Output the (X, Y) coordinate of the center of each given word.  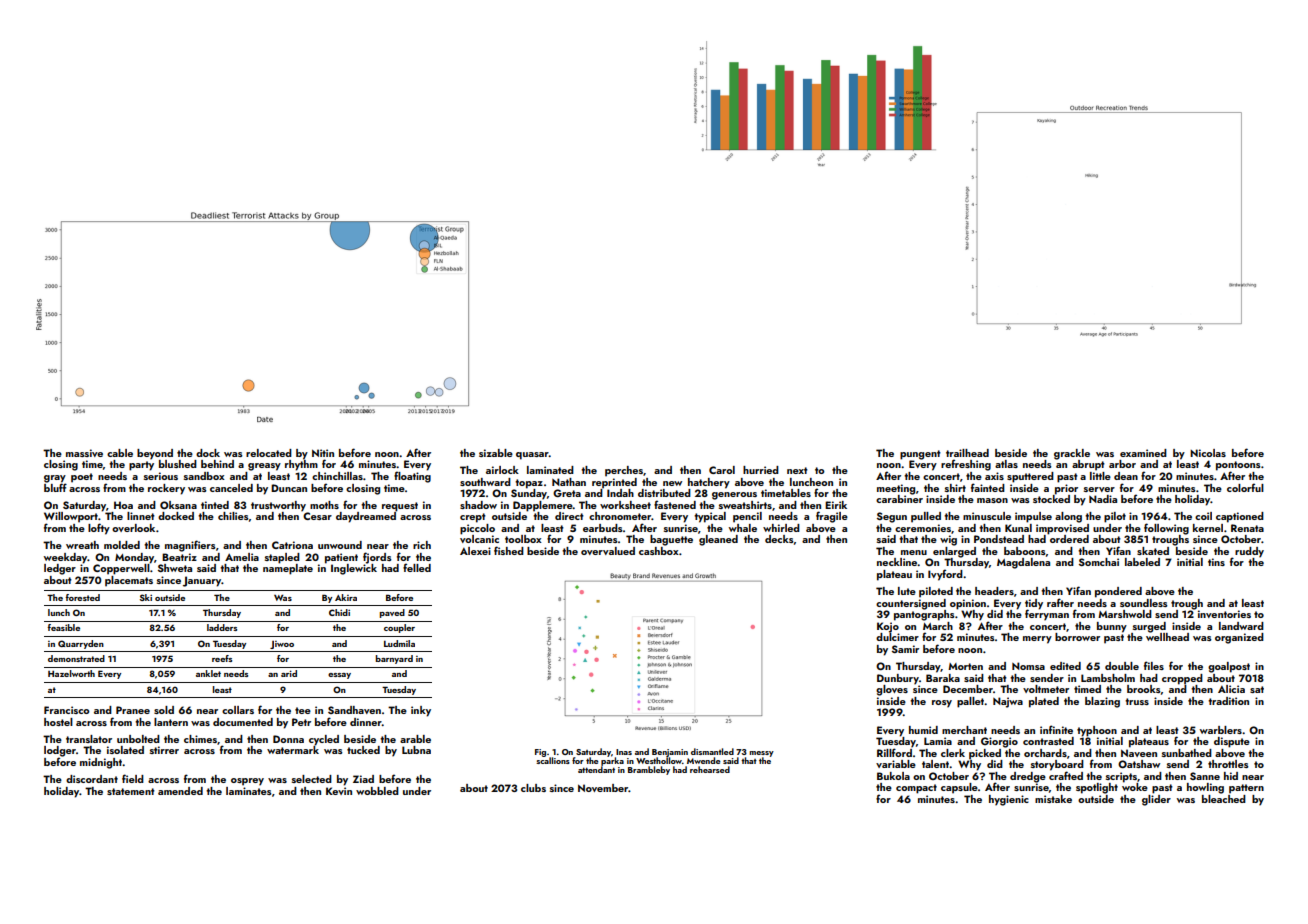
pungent (920, 455)
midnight (101, 763)
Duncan (289, 488)
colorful (1245, 487)
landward (1241, 626)
